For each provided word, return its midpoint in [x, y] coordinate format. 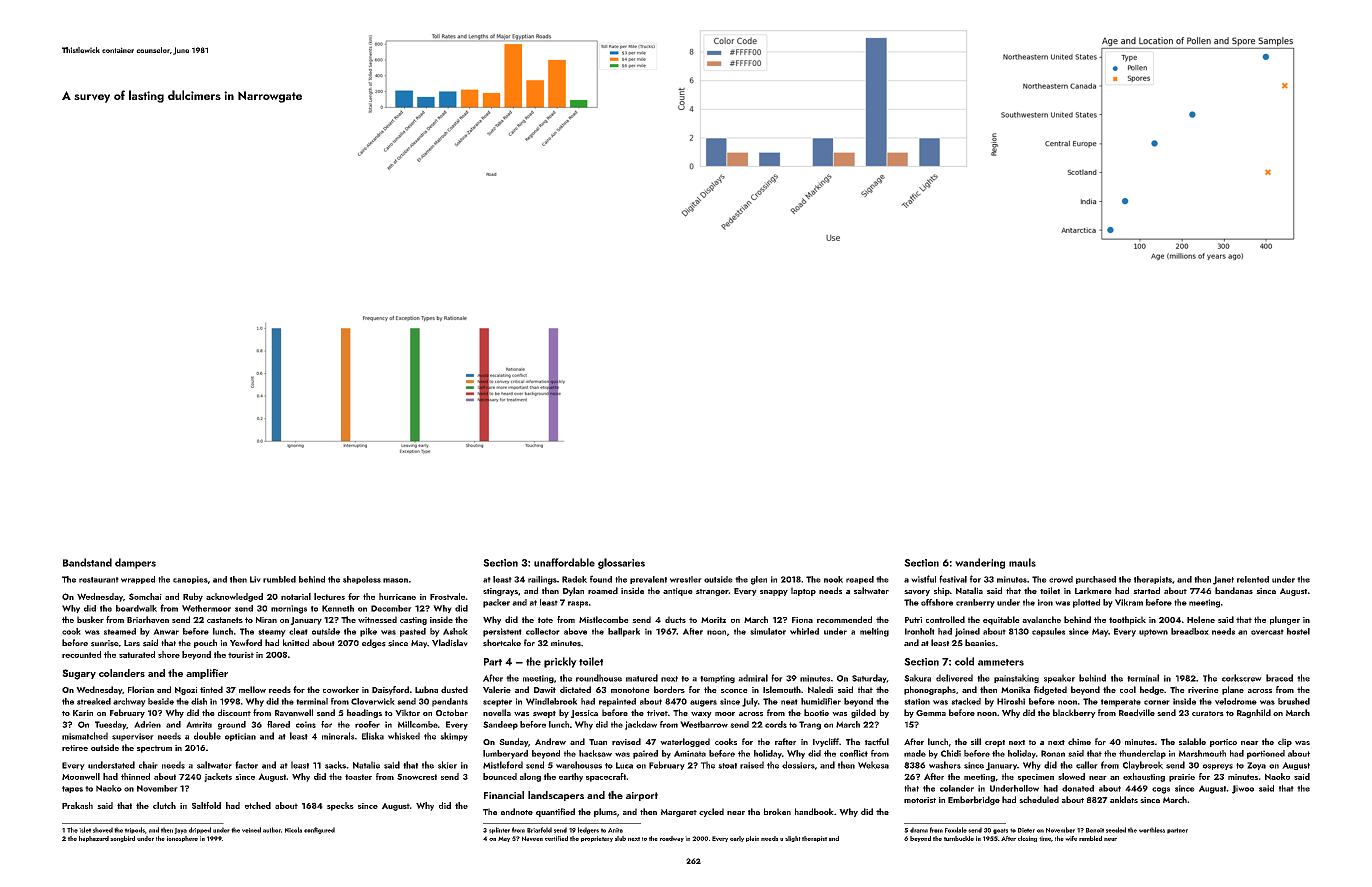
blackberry [1074, 713]
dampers [135, 563]
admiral [753, 678]
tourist [241, 655]
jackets [218, 777]
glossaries [621, 563]
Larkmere [1093, 590]
